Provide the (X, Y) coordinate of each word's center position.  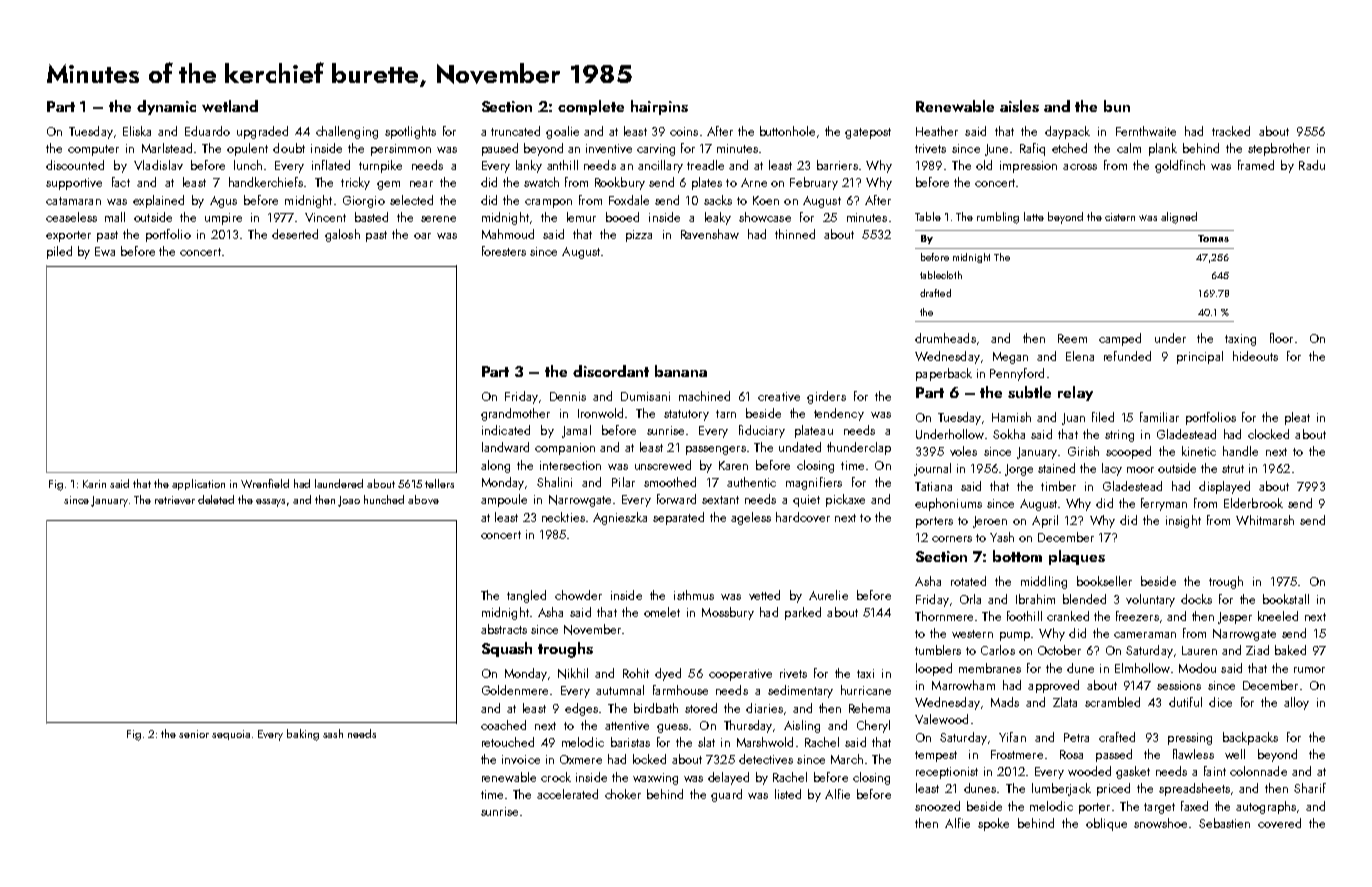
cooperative (740, 675)
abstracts (504, 629)
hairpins (659, 107)
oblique (1106, 824)
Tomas (1213, 238)
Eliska (137, 131)
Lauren (1199, 650)
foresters (504, 251)
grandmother (515, 414)
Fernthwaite (1146, 131)
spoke (993, 824)
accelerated (567, 794)
